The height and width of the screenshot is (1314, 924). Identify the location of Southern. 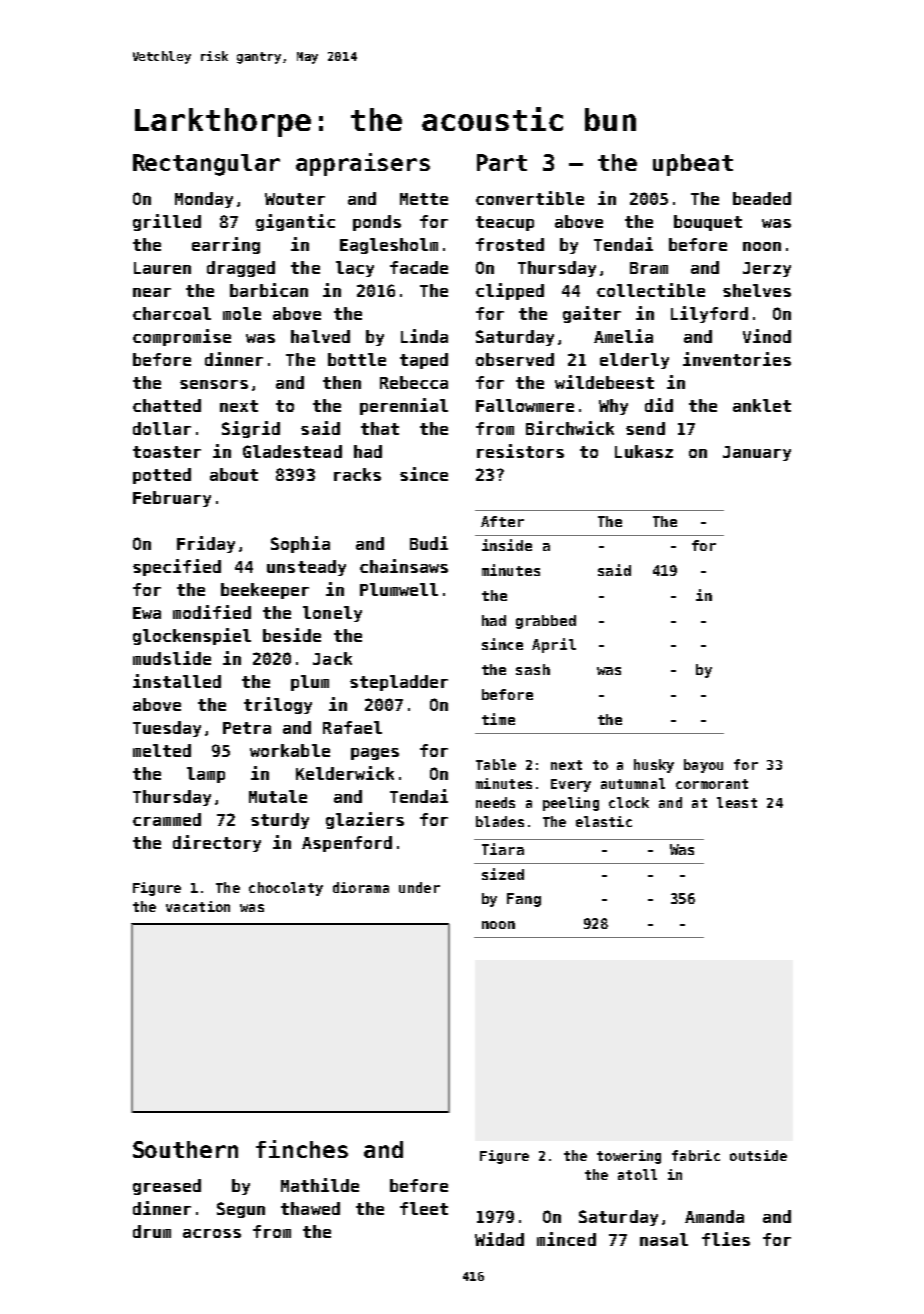
(185, 1149).
